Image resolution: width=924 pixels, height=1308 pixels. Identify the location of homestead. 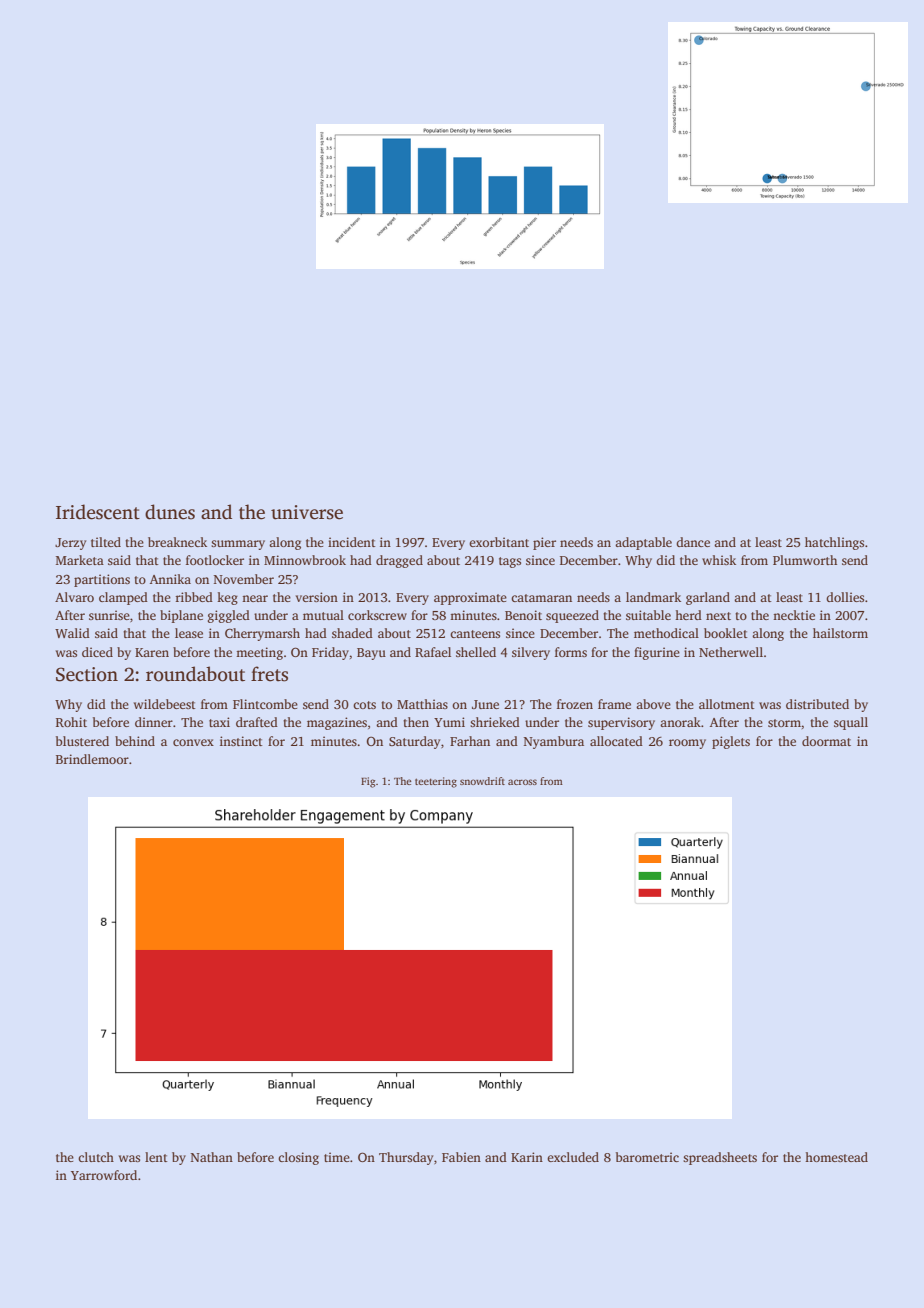
(836, 1157).
